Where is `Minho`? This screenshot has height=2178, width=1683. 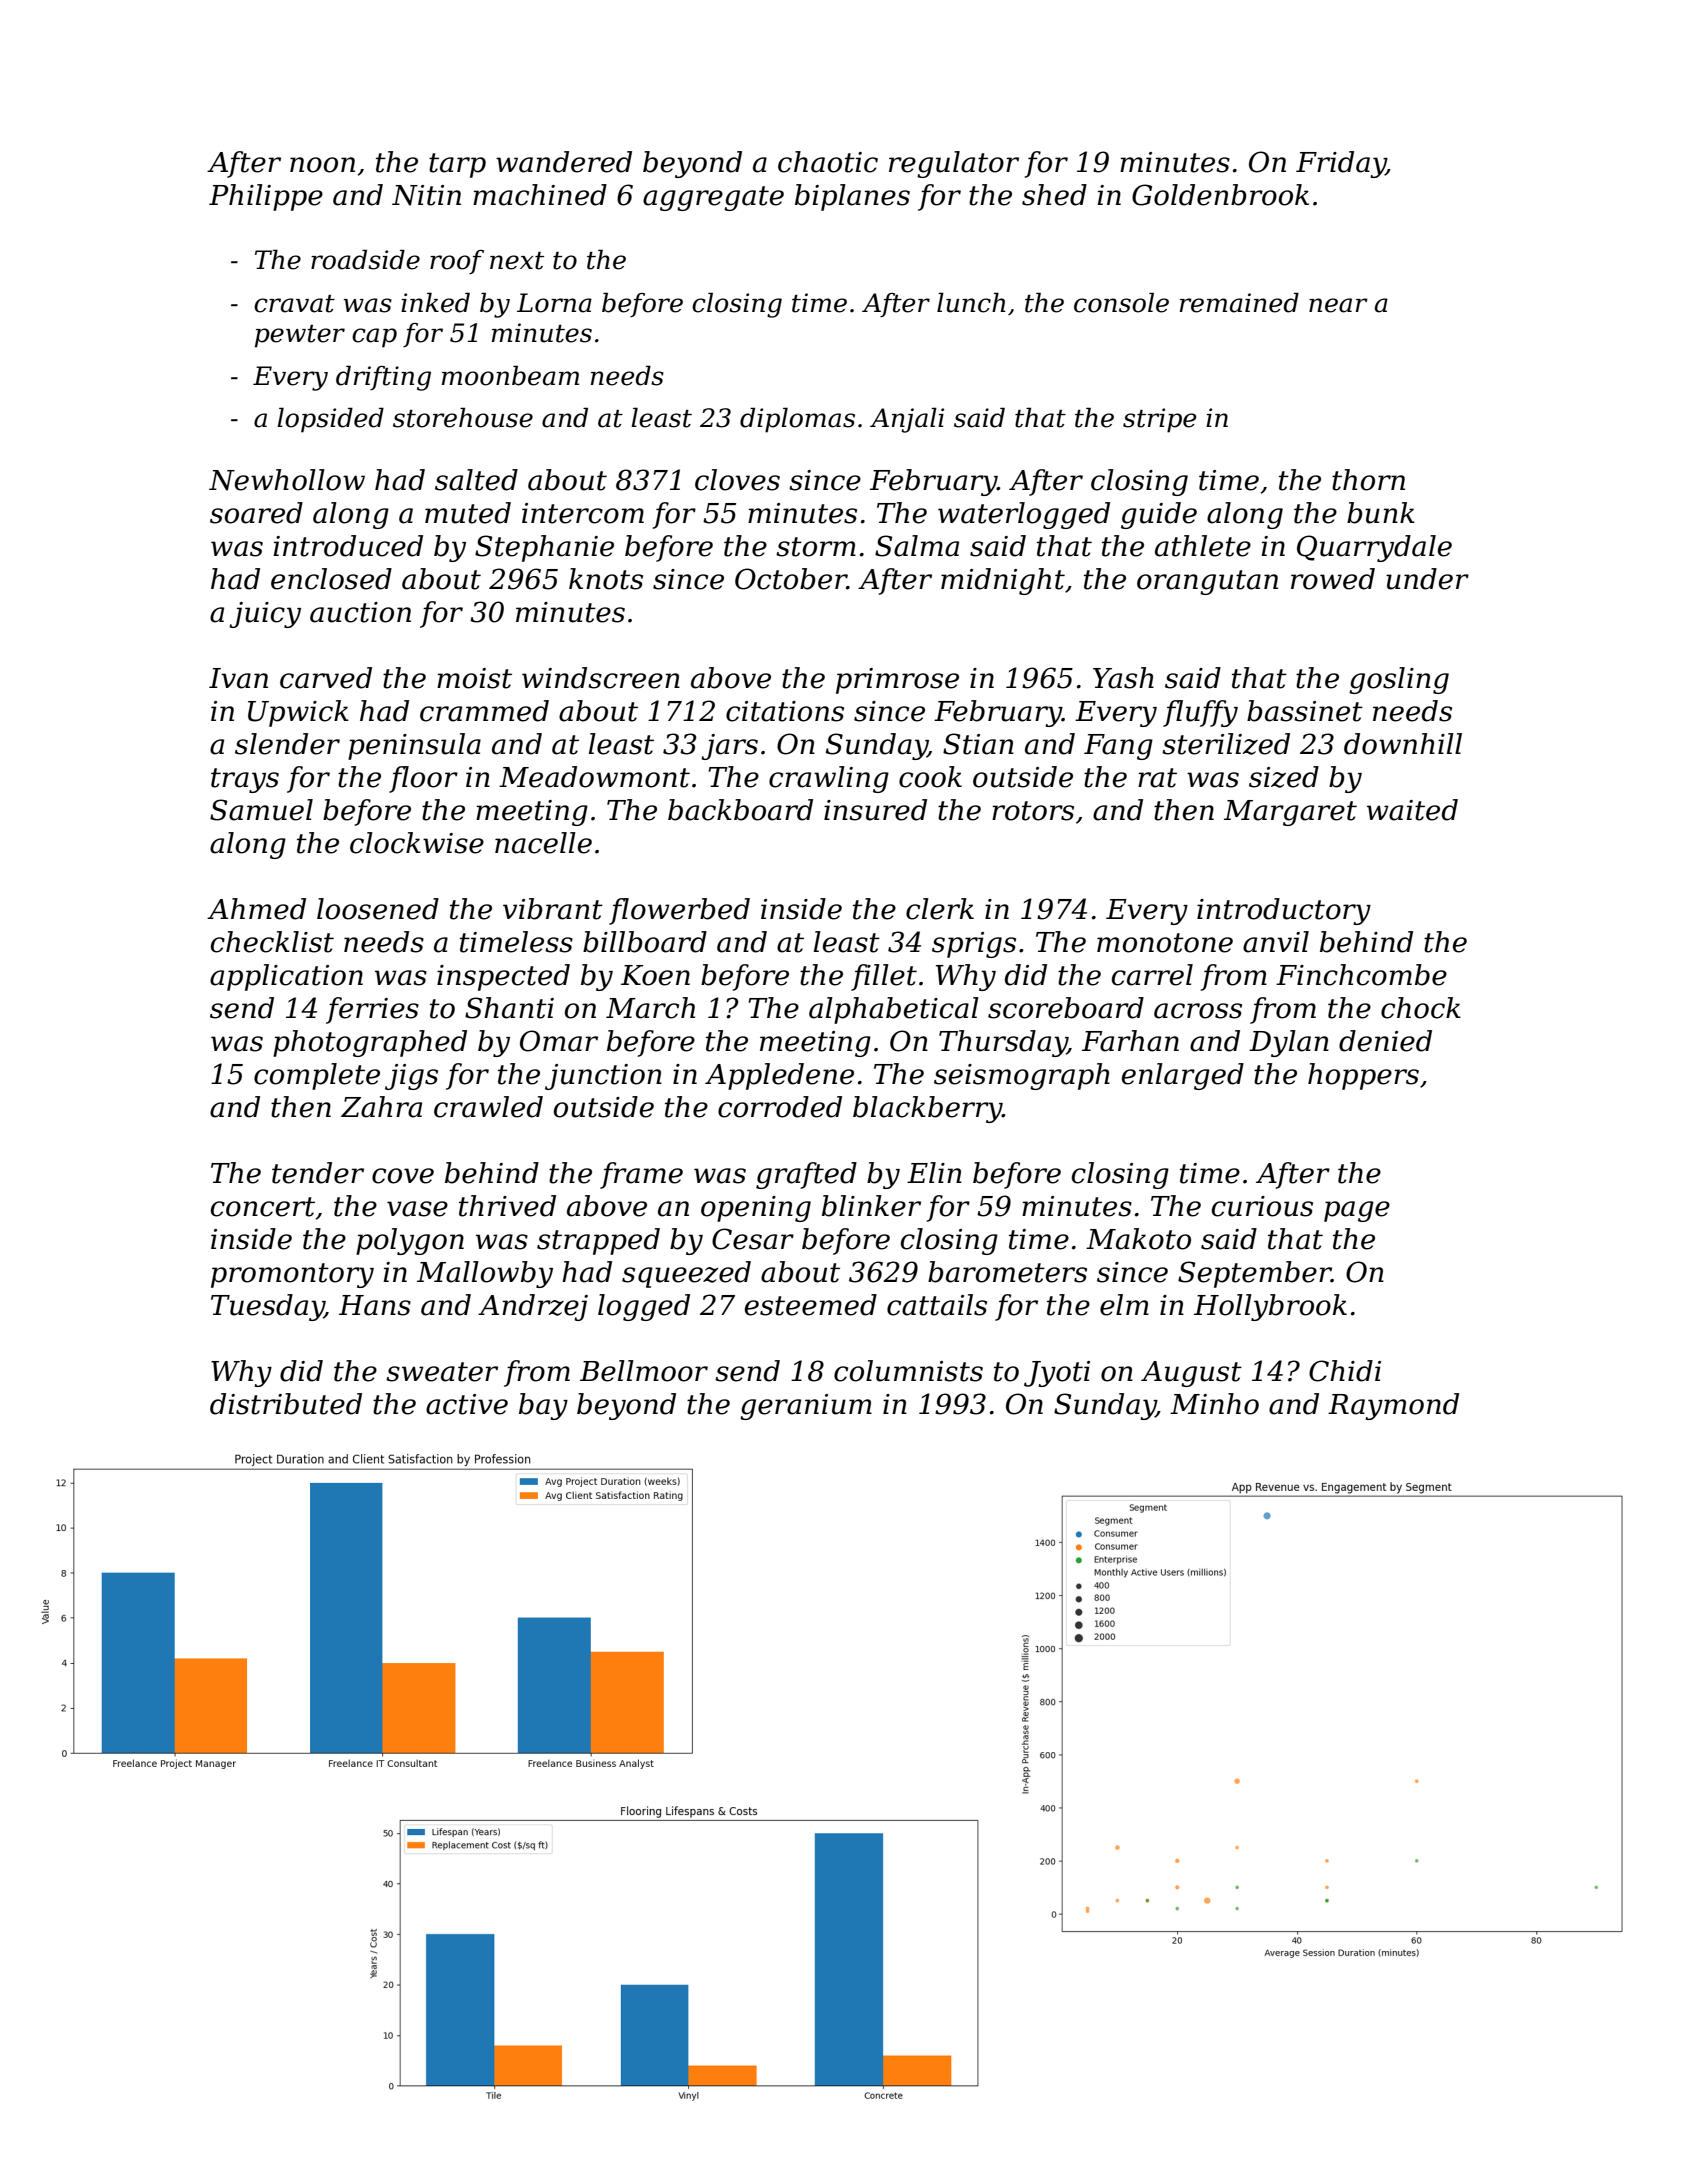 Minho is located at coordinates (1214, 1404).
